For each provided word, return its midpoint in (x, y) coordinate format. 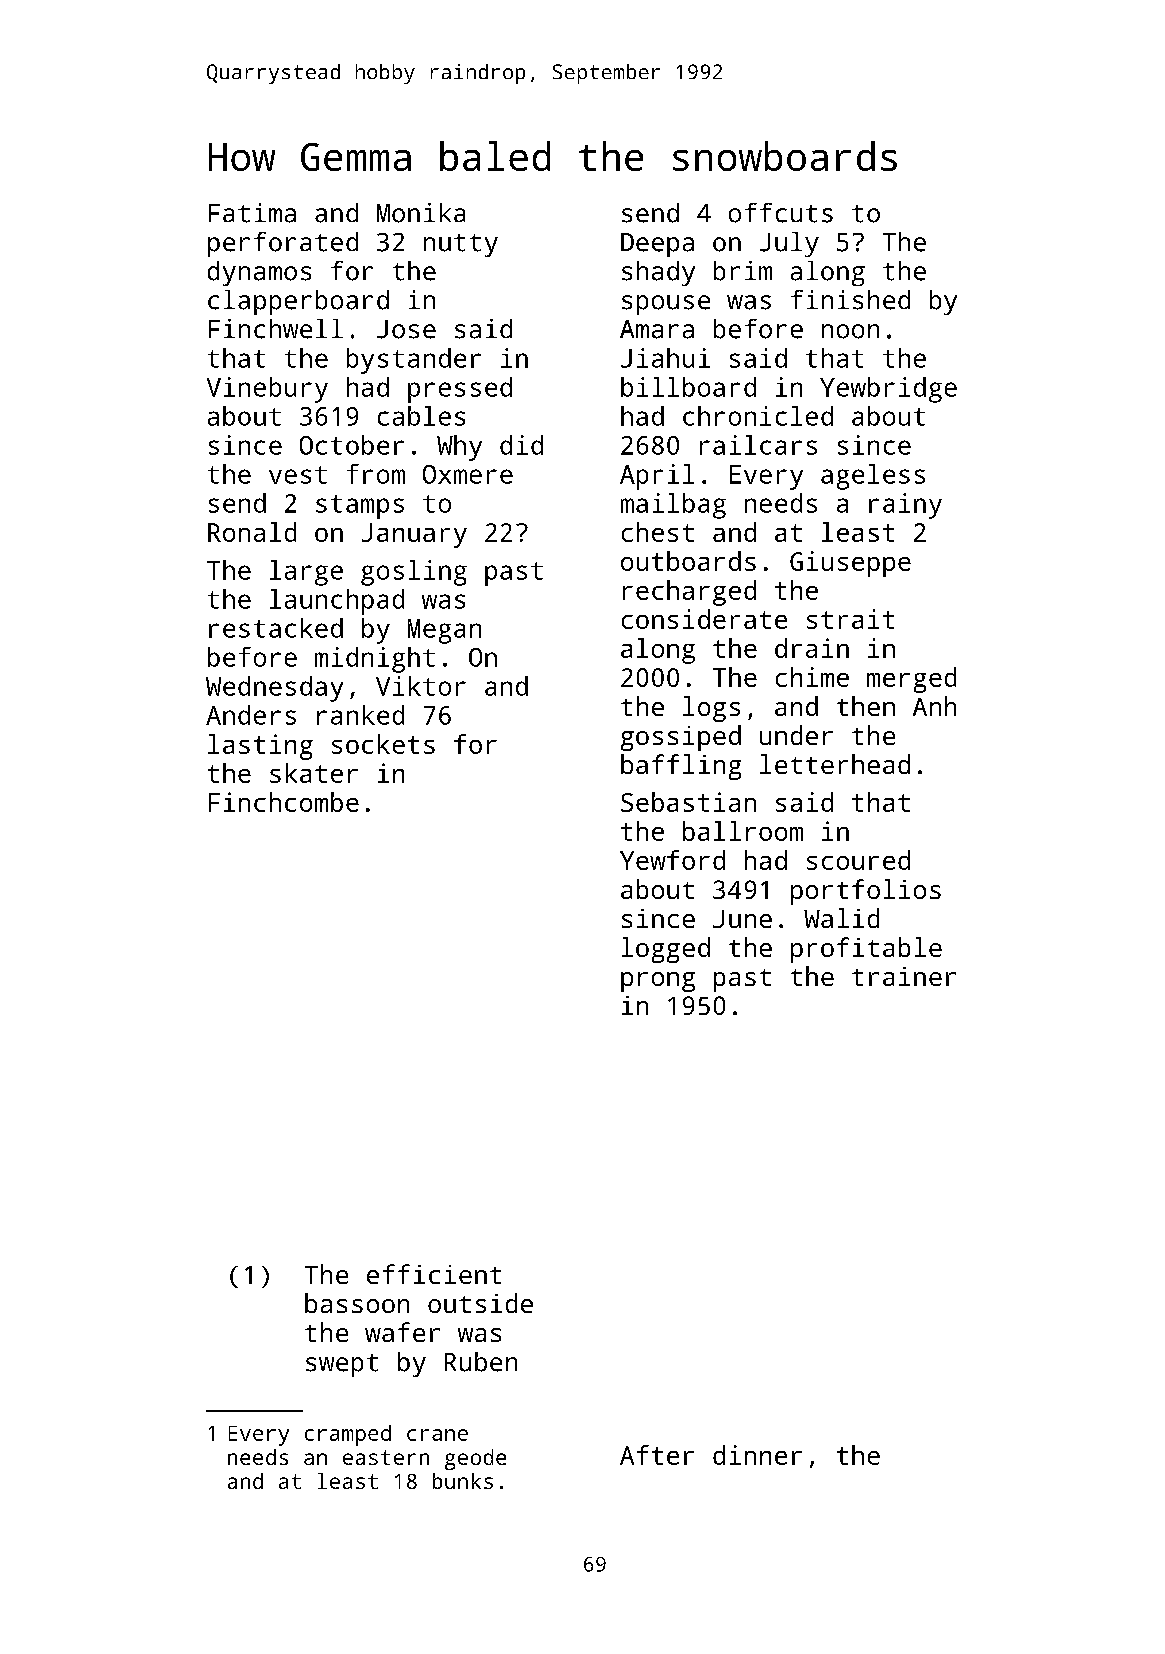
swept (342, 1365)
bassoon (357, 1303)
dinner (757, 1455)
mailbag (673, 506)
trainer (904, 976)
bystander (414, 361)
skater (314, 773)
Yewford (672, 860)
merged (911, 680)
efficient (434, 1274)
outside (480, 1303)
